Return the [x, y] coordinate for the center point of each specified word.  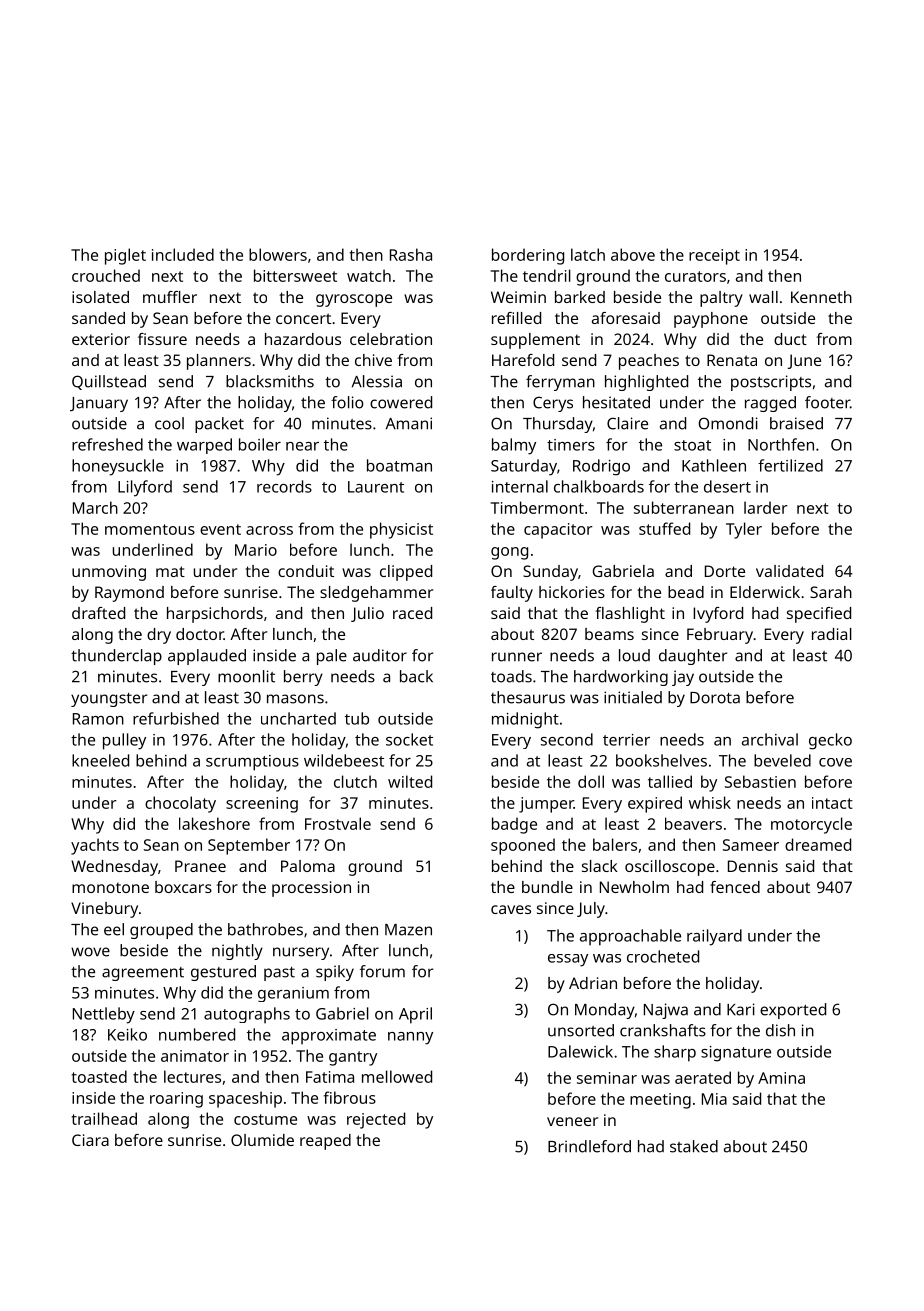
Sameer [751, 845]
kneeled [100, 760]
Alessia [377, 381]
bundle [547, 887]
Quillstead [109, 382]
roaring [176, 1100]
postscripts [771, 383]
